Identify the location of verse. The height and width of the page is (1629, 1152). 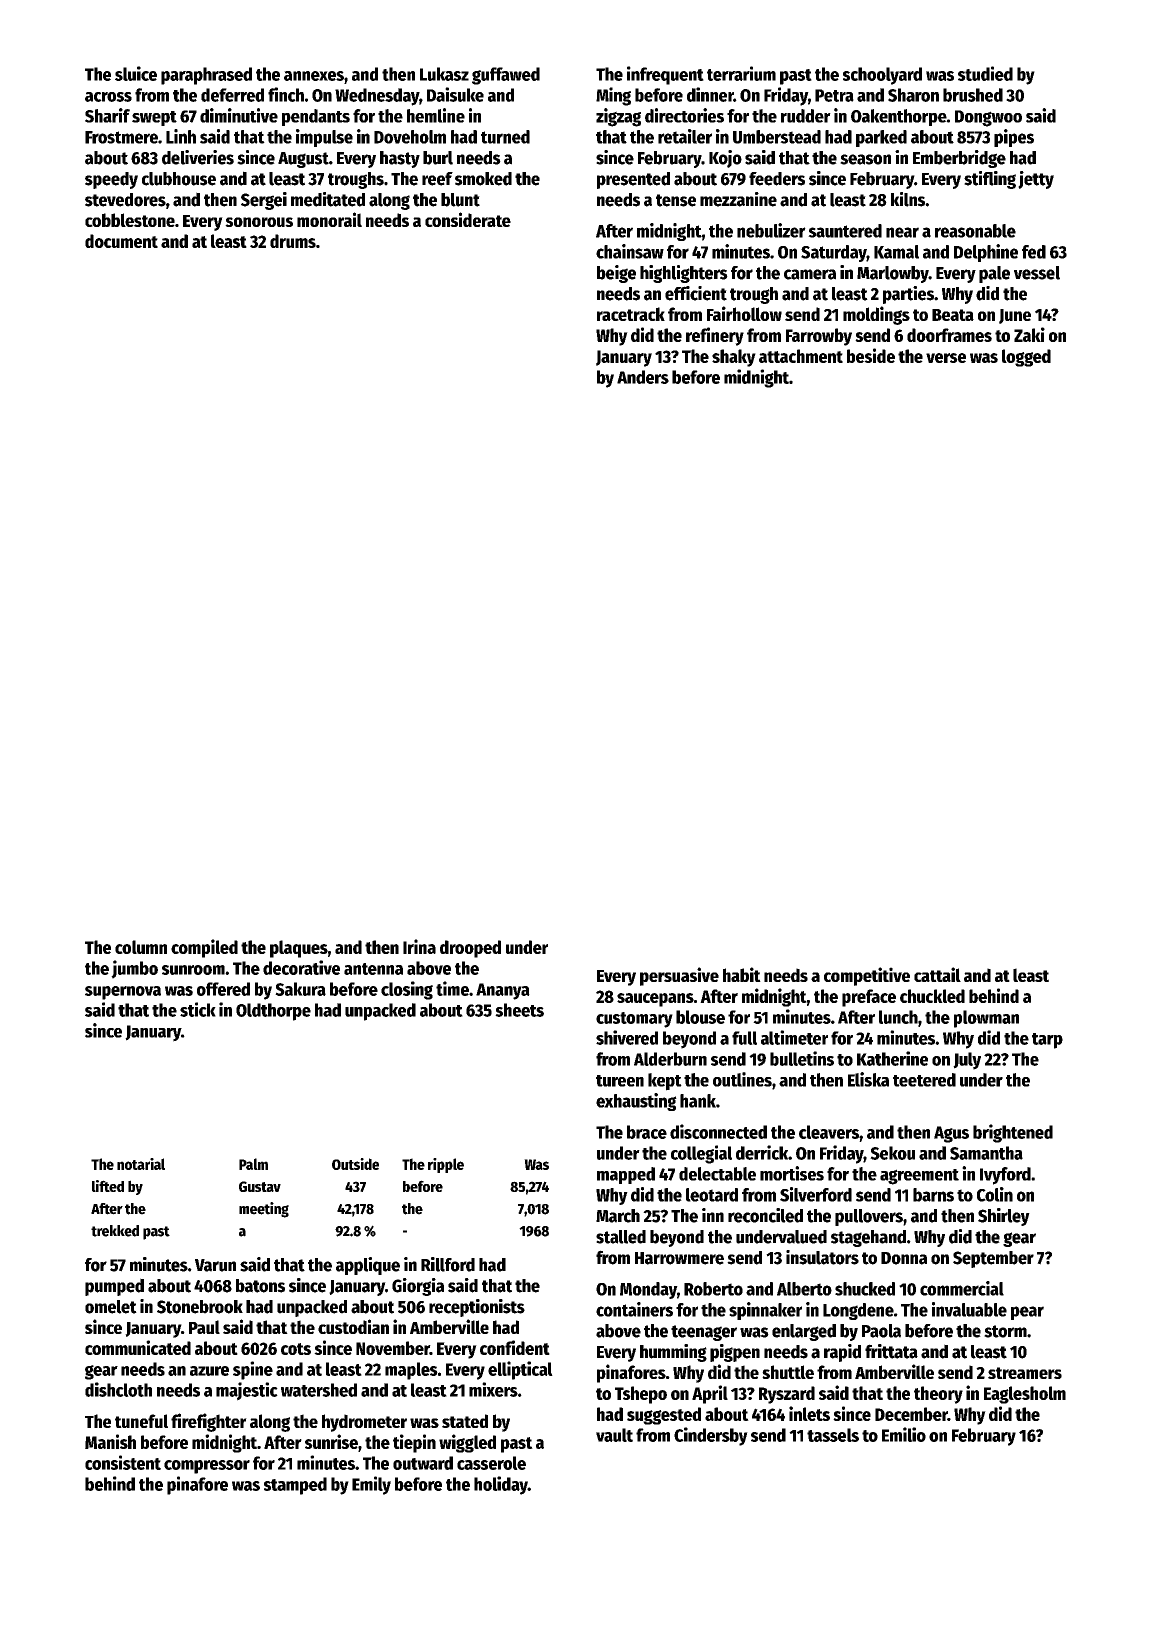
(946, 358).
